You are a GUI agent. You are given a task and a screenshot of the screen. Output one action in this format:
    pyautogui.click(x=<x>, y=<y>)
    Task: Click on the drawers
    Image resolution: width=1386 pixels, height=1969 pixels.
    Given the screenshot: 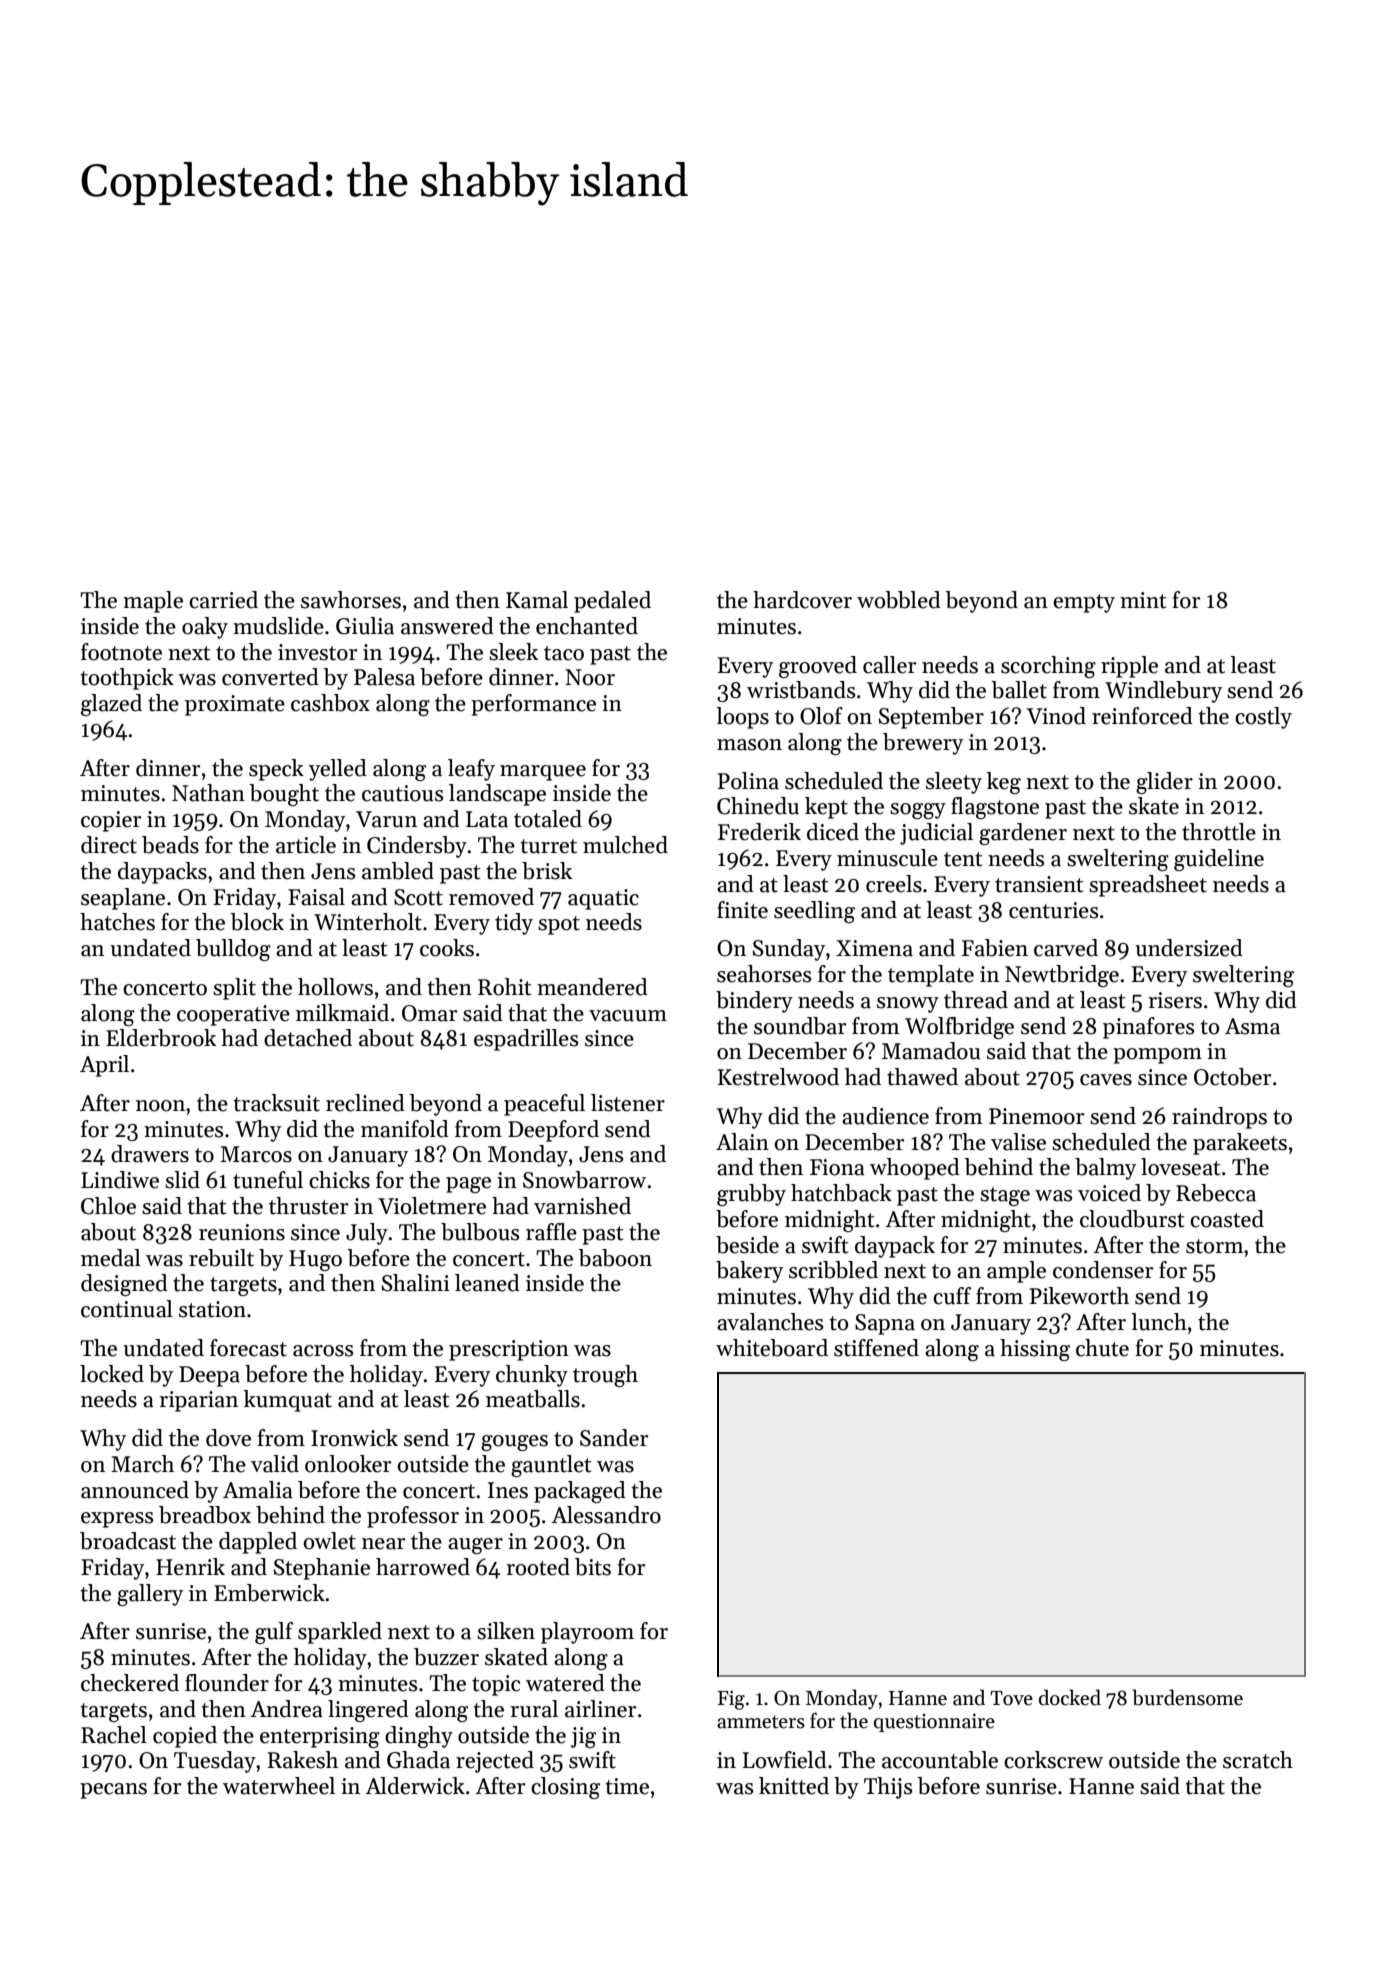 What is the action you would take?
    pyautogui.click(x=150, y=1154)
